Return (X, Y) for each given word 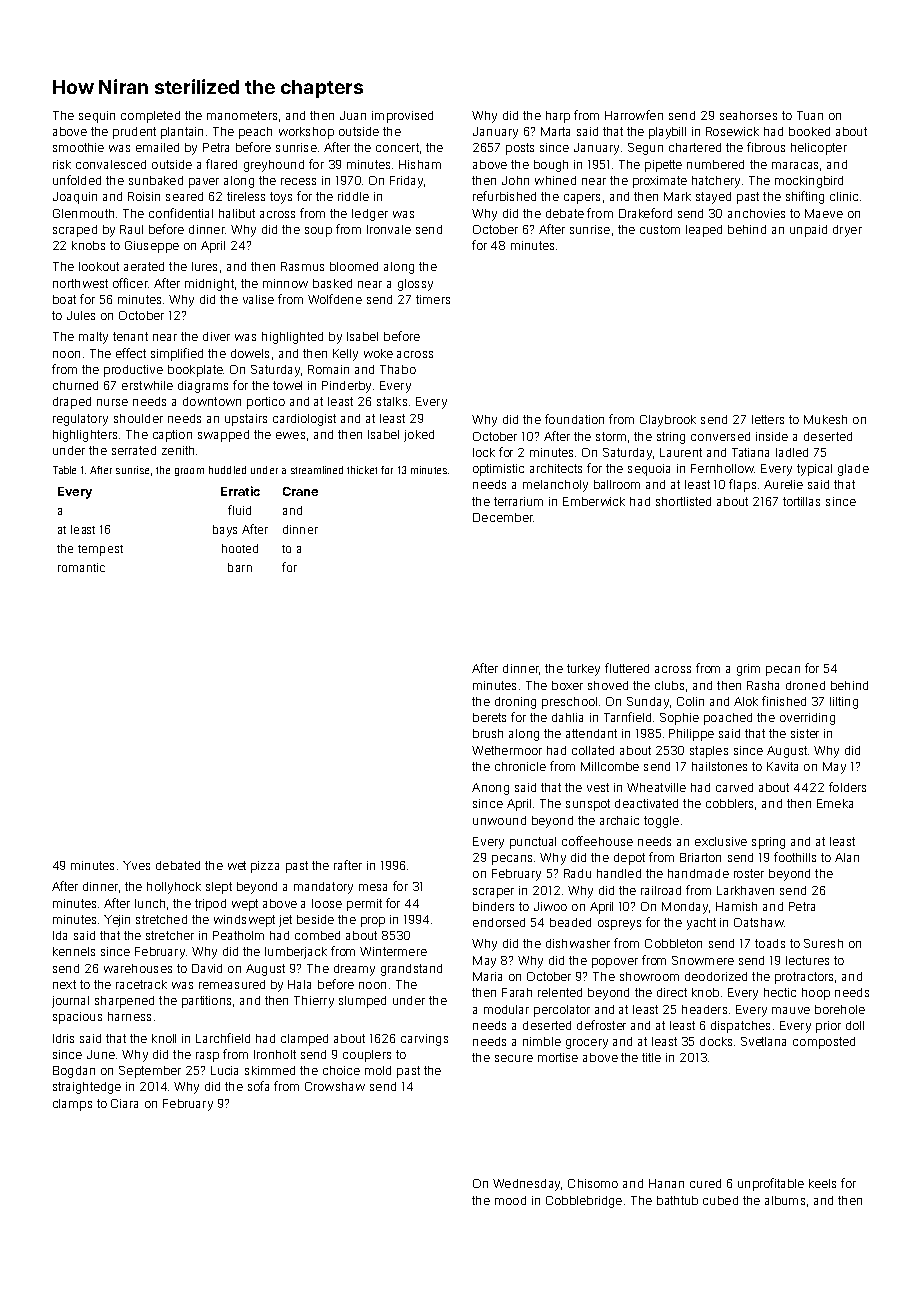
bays (225, 531)
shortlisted (683, 501)
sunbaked (156, 180)
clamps (72, 1105)
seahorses (748, 115)
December (503, 517)
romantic (81, 567)
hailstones (719, 766)
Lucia (224, 1070)
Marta (555, 131)
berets (489, 717)
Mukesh (825, 419)
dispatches (740, 1027)
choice (341, 1070)
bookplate (195, 371)
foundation (574, 419)
